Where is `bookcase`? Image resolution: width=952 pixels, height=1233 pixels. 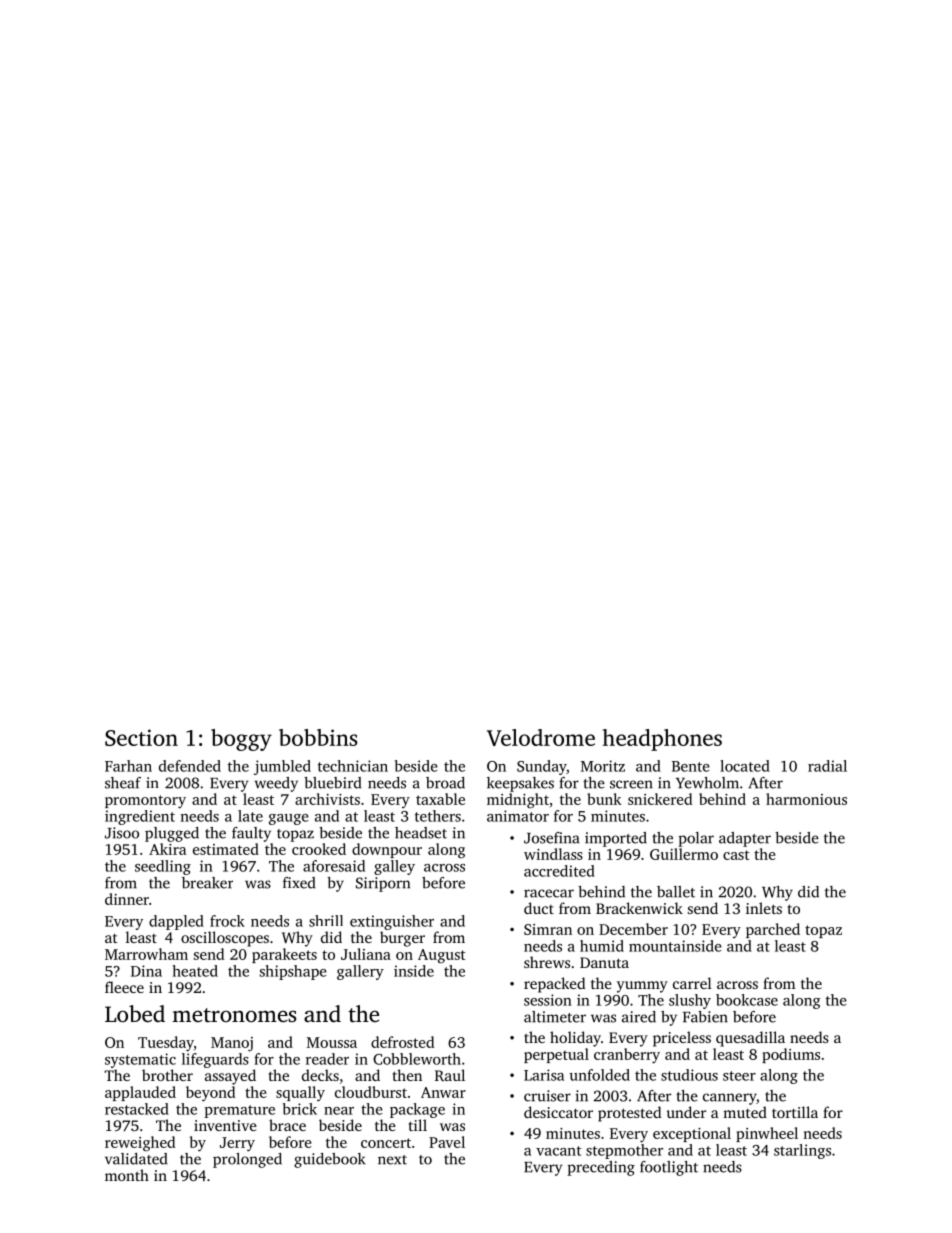
bookcase is located at coordinates (747, 1000).
